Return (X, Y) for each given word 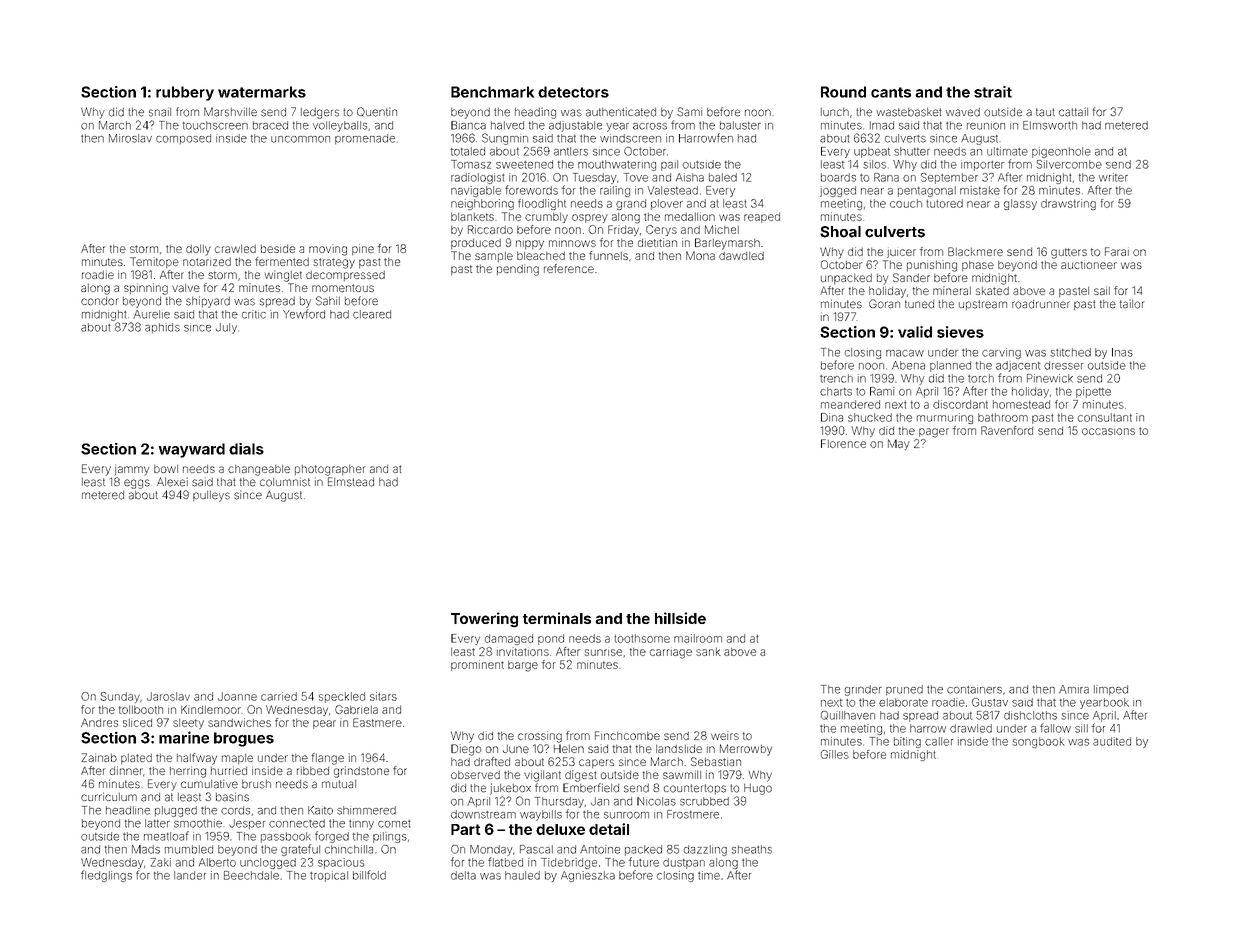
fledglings (106, 876)
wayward (192, 450)
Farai (1117, 251)
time (709, 875)
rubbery (185, 93)
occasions (1108, 431)
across (650, 126)
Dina (832, 417)
